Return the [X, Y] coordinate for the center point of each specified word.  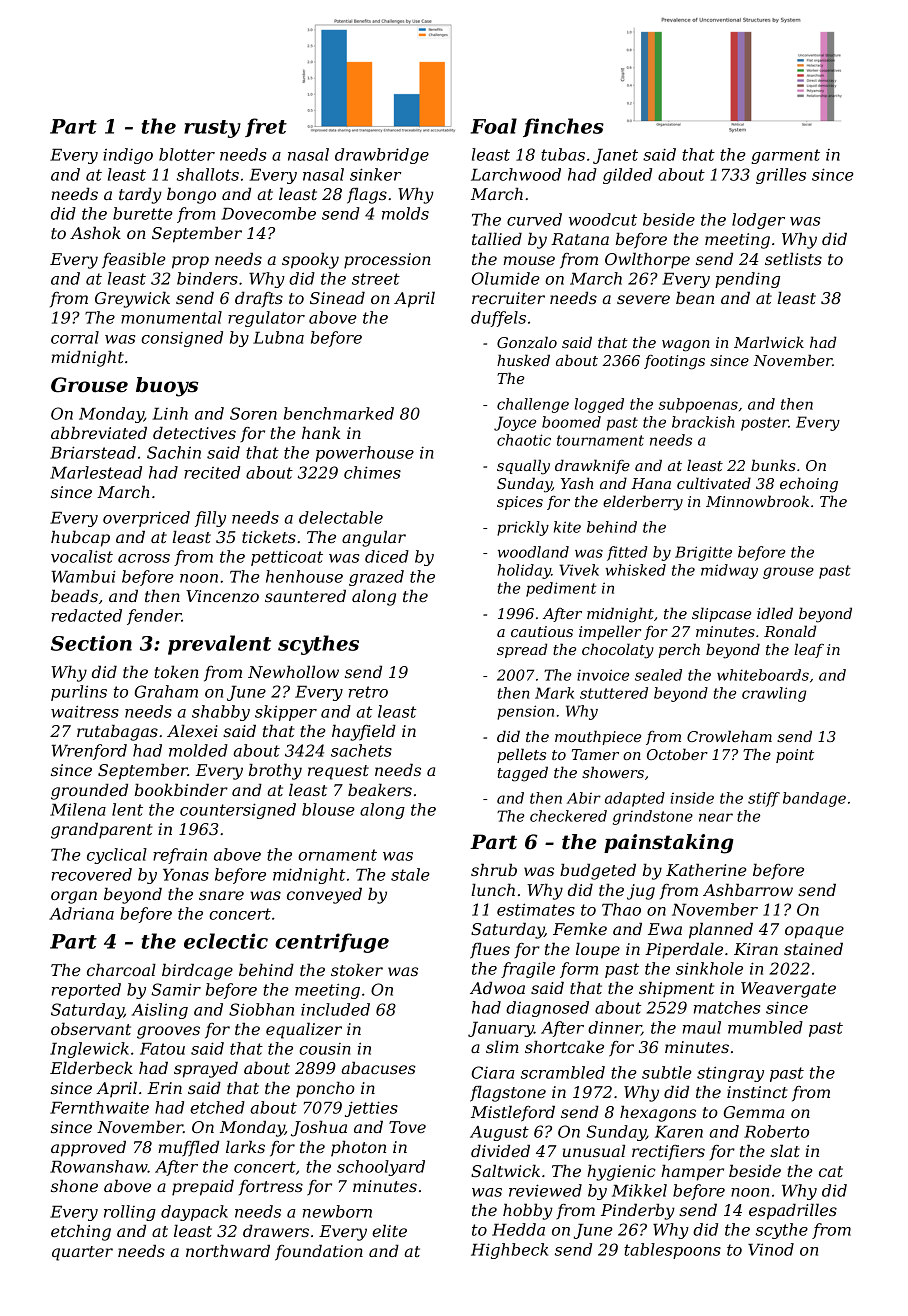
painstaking [669, 844]
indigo [128, 156]
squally [523, 467]
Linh [170, 413]
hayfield [364, 732]
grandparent [102, 830]
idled [775, 613]
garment [785, 156]
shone [74, 1185]
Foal [494, 126]
